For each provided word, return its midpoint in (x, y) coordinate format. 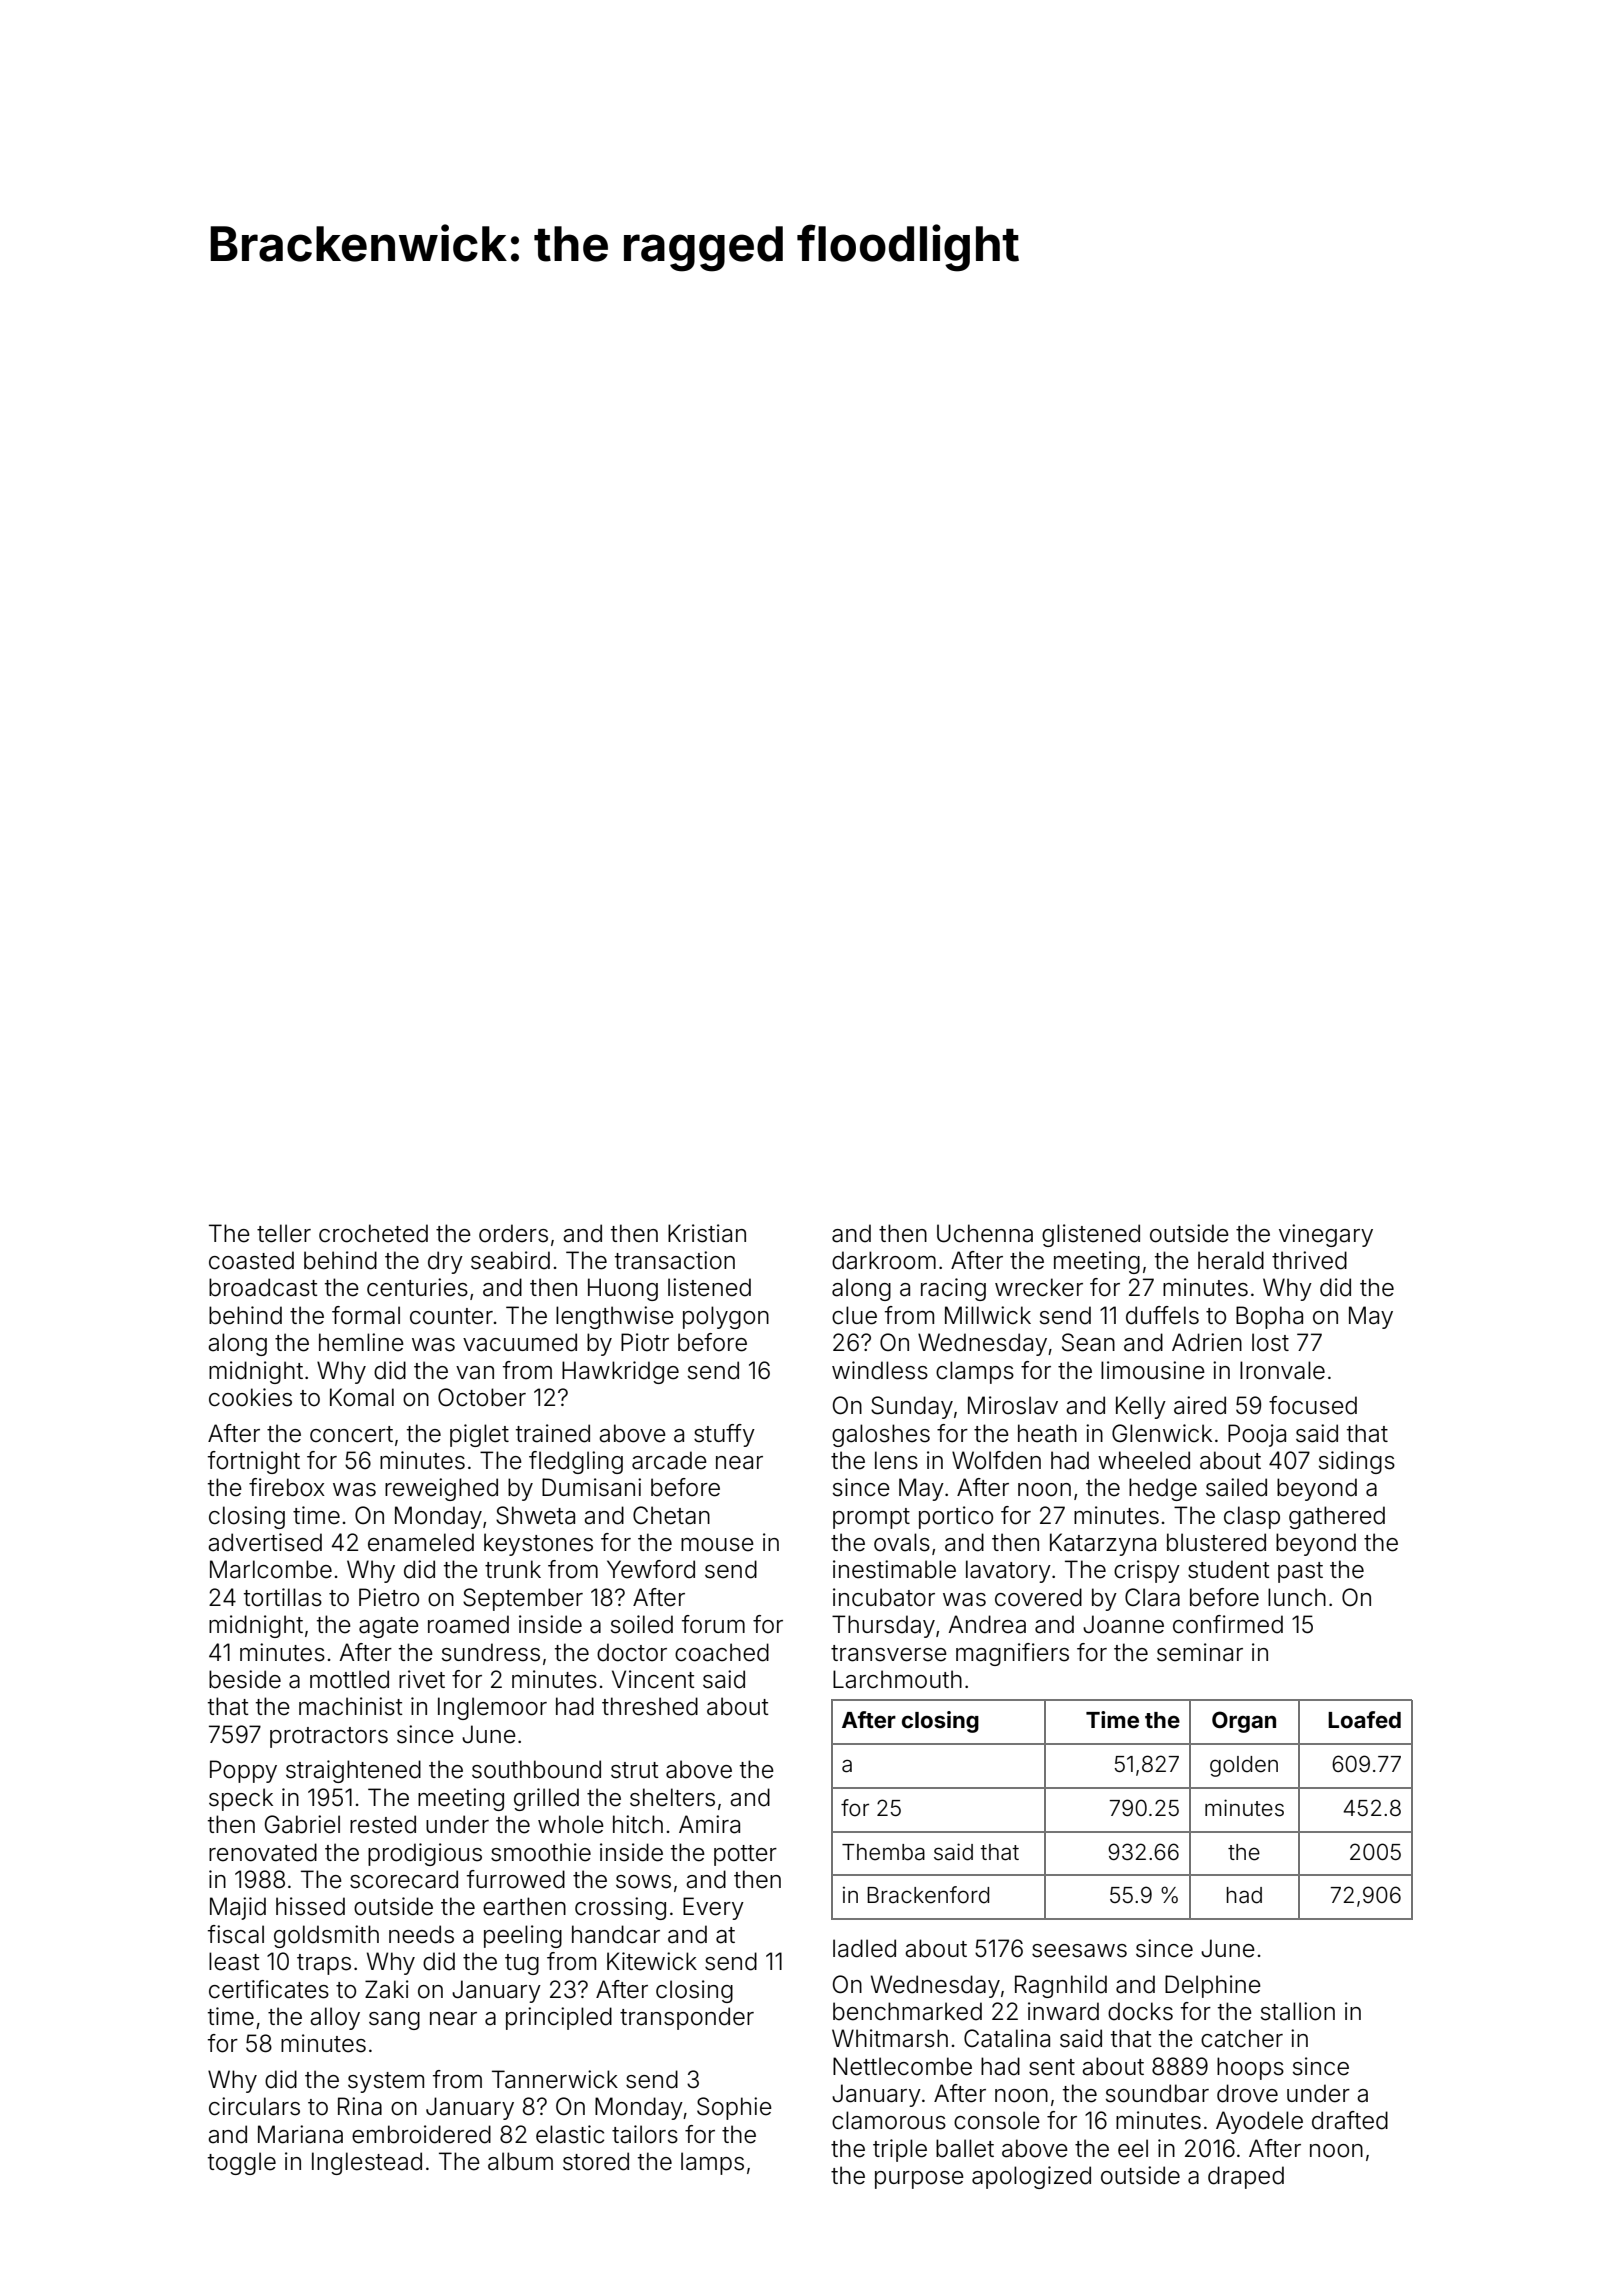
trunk (513, 1569)
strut (635, 1770)
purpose (919, 2180)
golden (1244, 1766)
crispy (1147, 1571)
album (520, 2161)
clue (854, 1315)
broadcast (263, 1287)
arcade (669, 1460)
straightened (353, 1771)
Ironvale (1282, 1370)
